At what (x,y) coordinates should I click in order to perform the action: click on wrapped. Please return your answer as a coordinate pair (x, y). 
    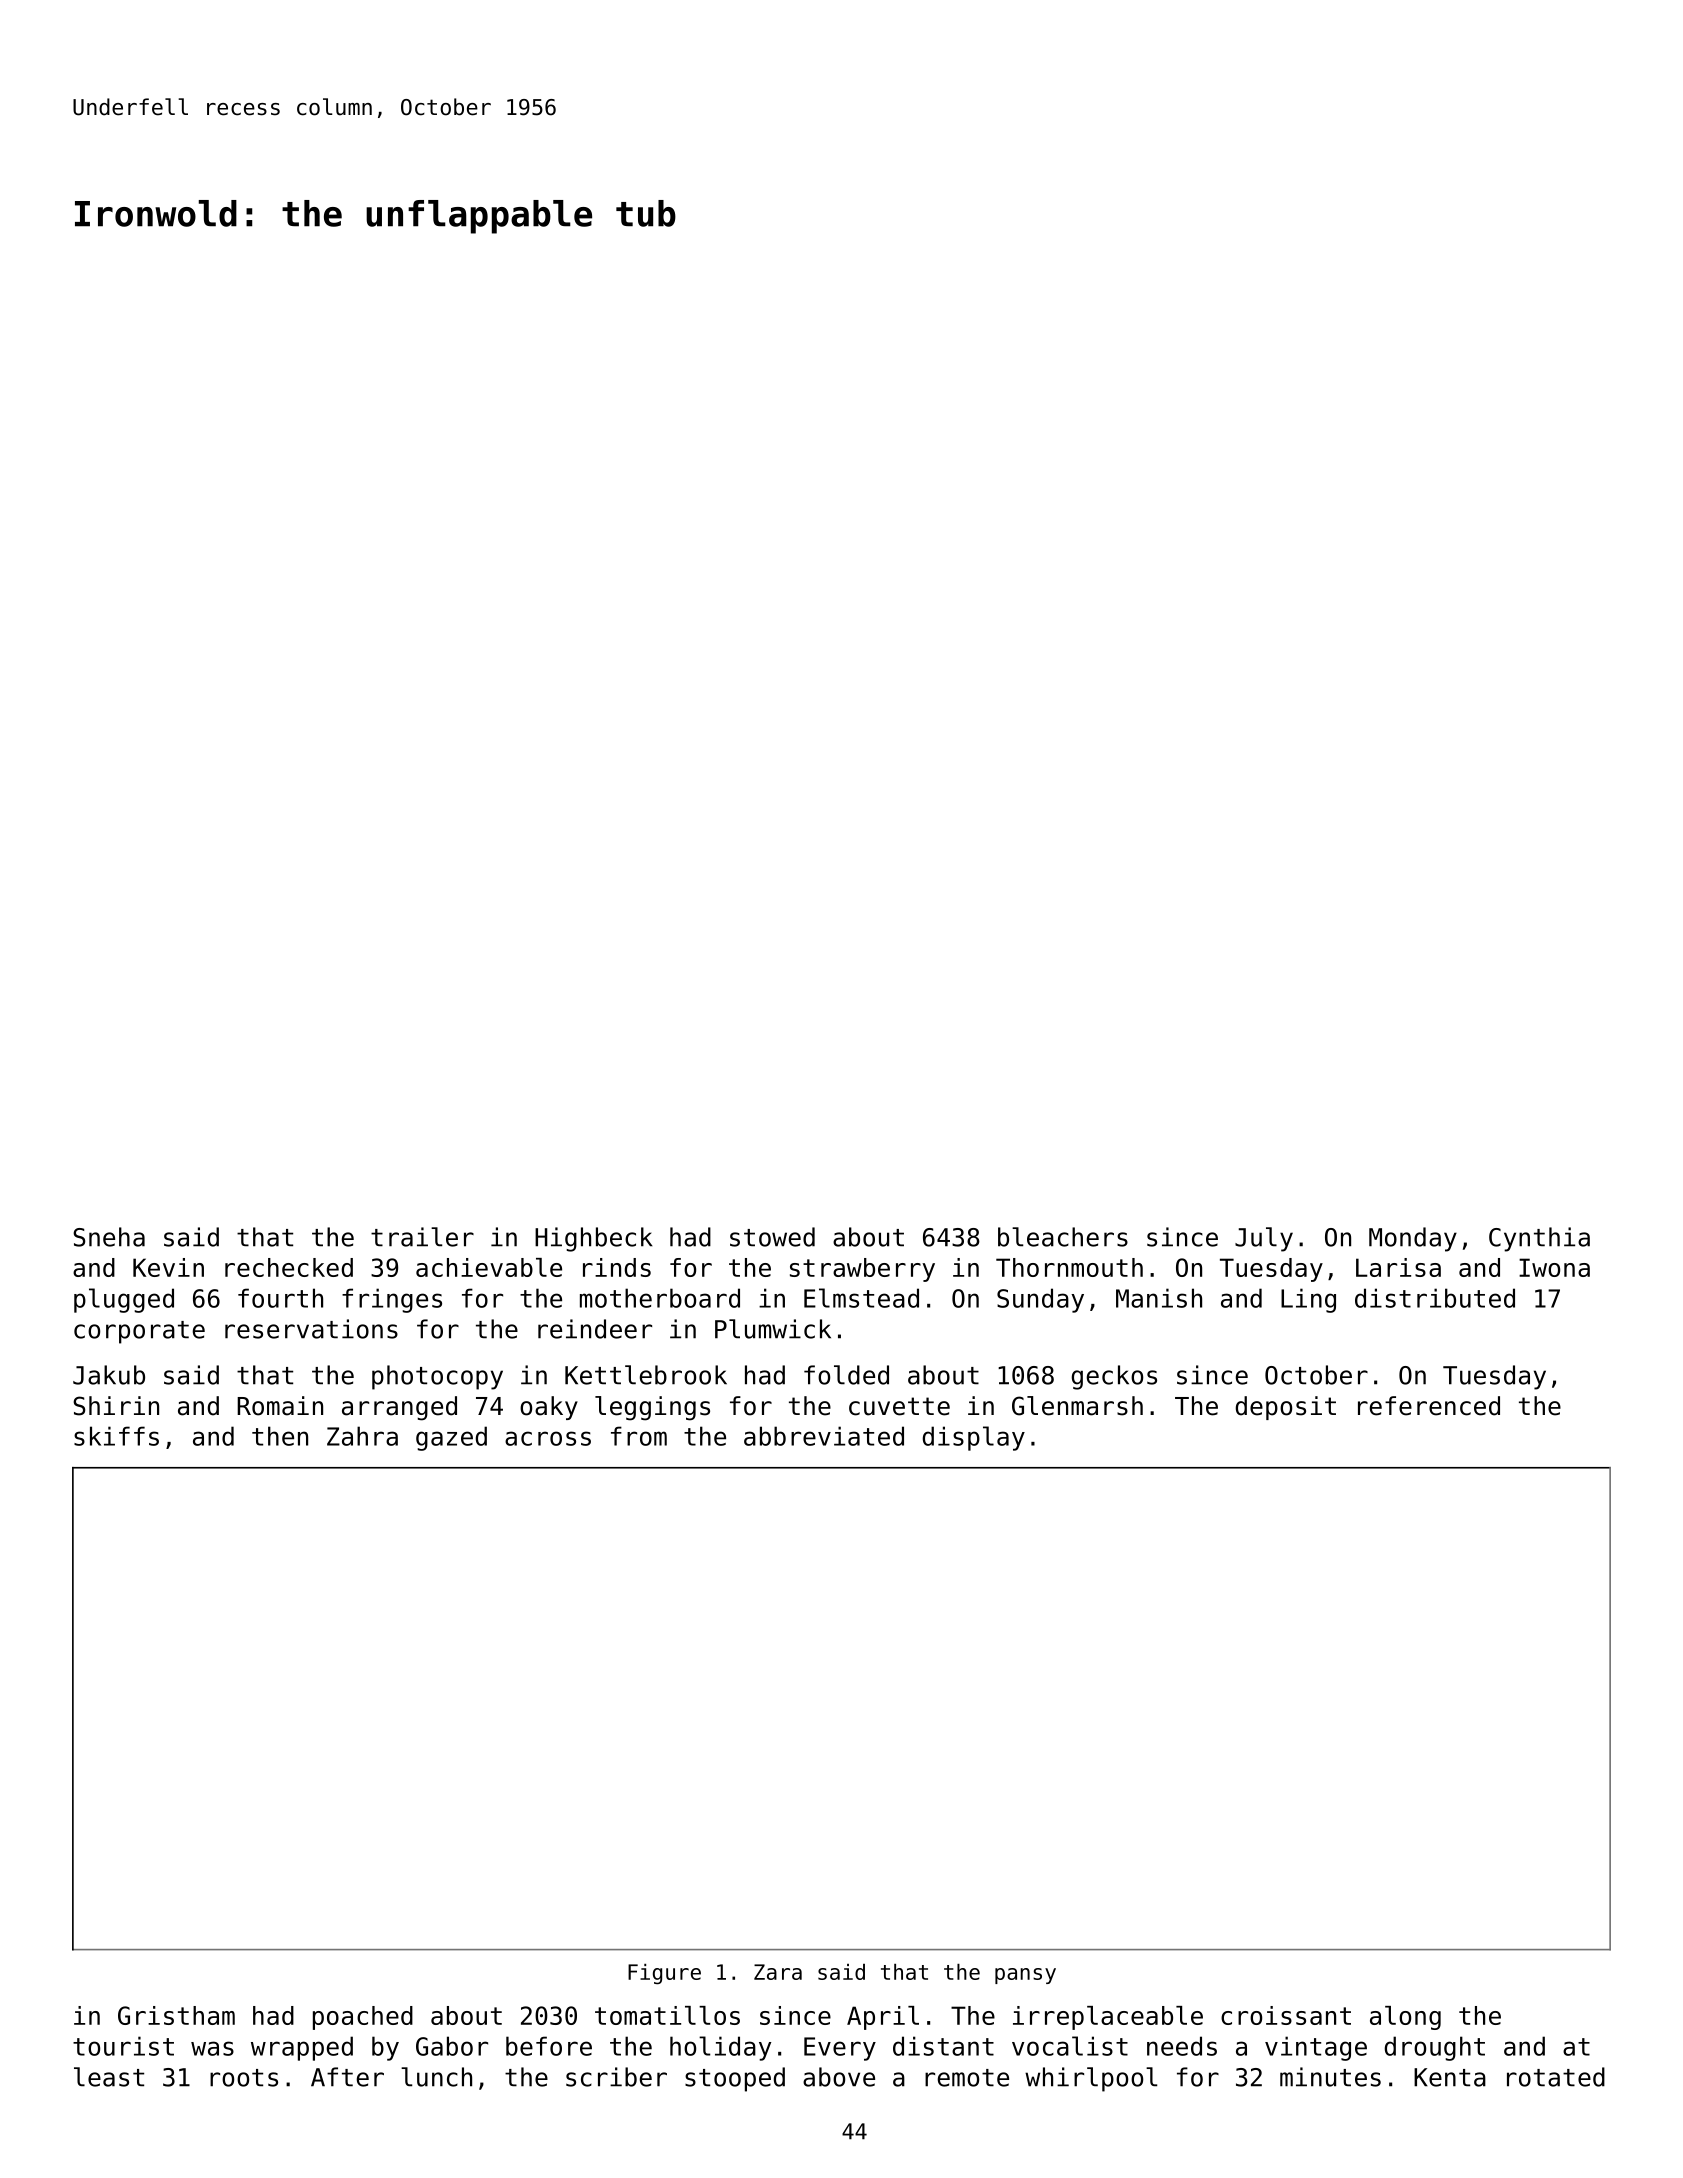
    Looking at the image, I should click on (302, 2048).
